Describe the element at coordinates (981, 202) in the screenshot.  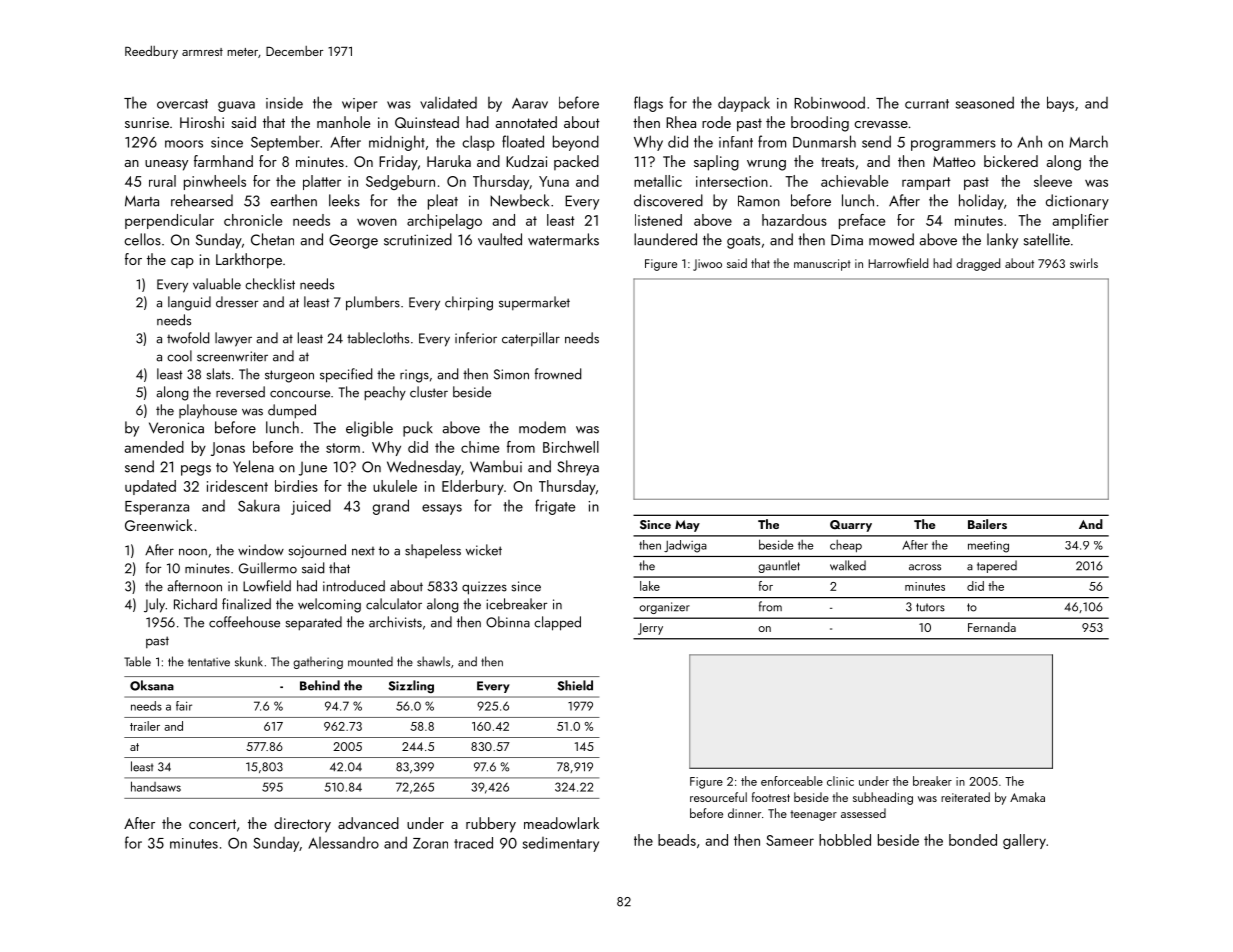
I see `holiday` at that location.
